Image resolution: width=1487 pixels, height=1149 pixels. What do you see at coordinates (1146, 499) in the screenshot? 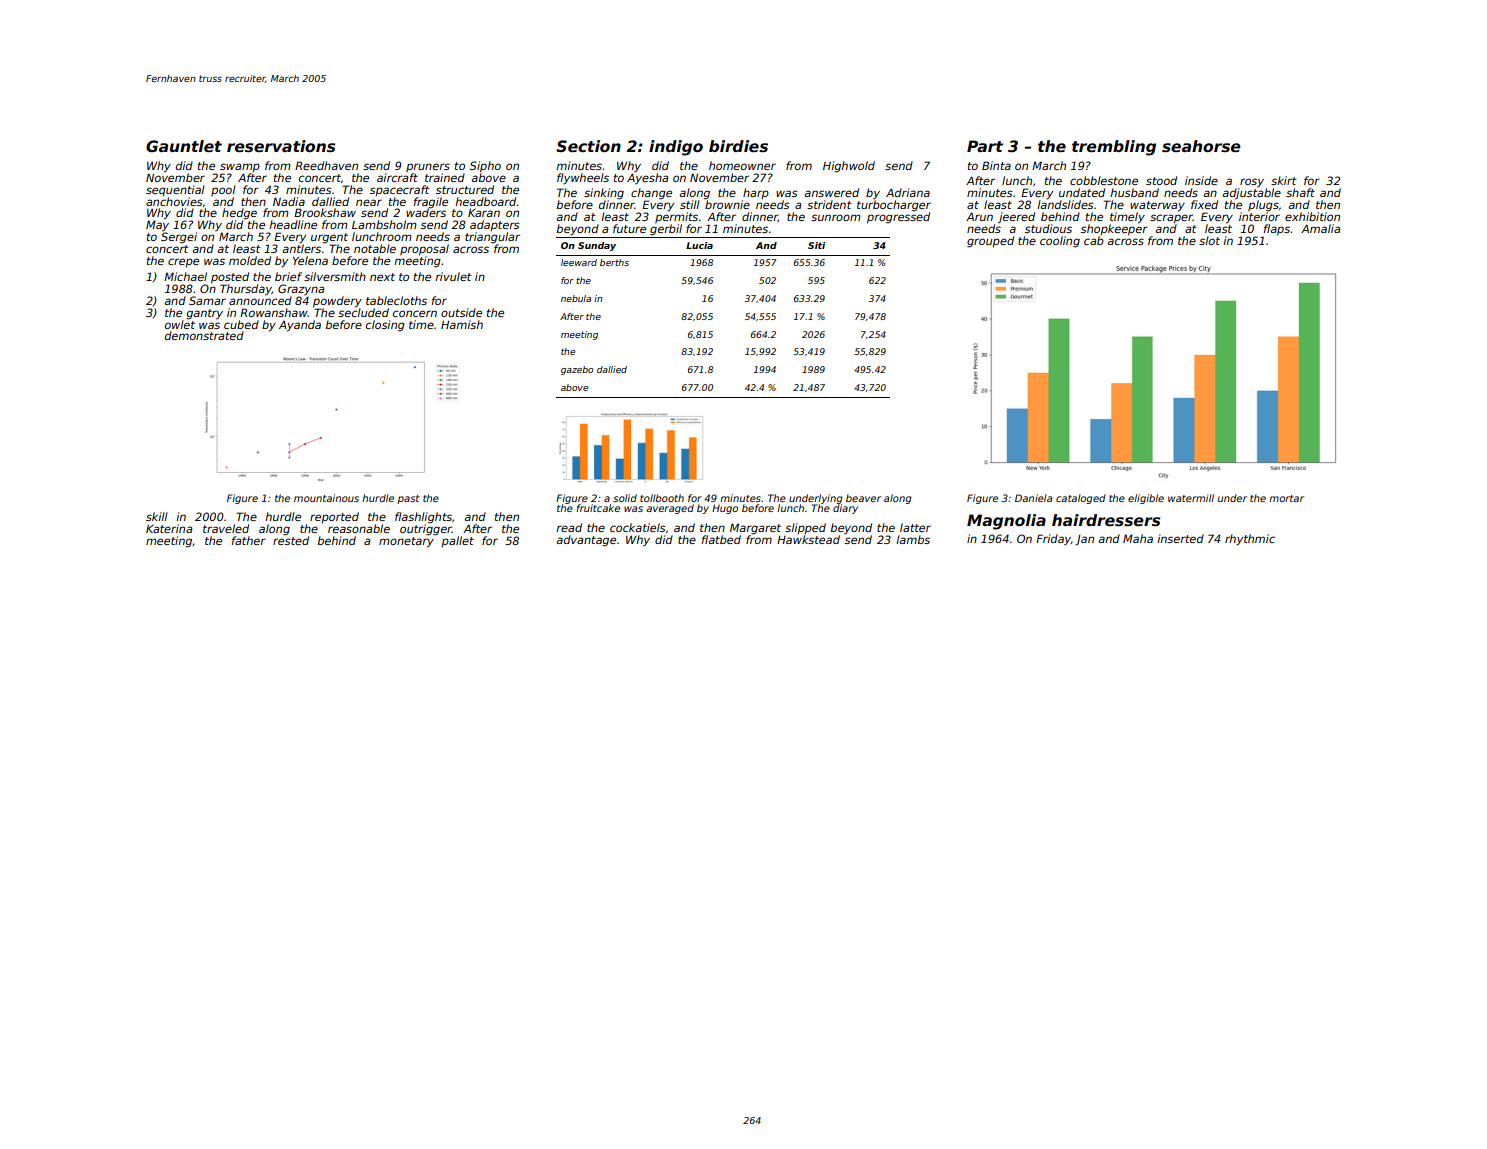
I see `eligible` at bounding box center [1146, 499].
